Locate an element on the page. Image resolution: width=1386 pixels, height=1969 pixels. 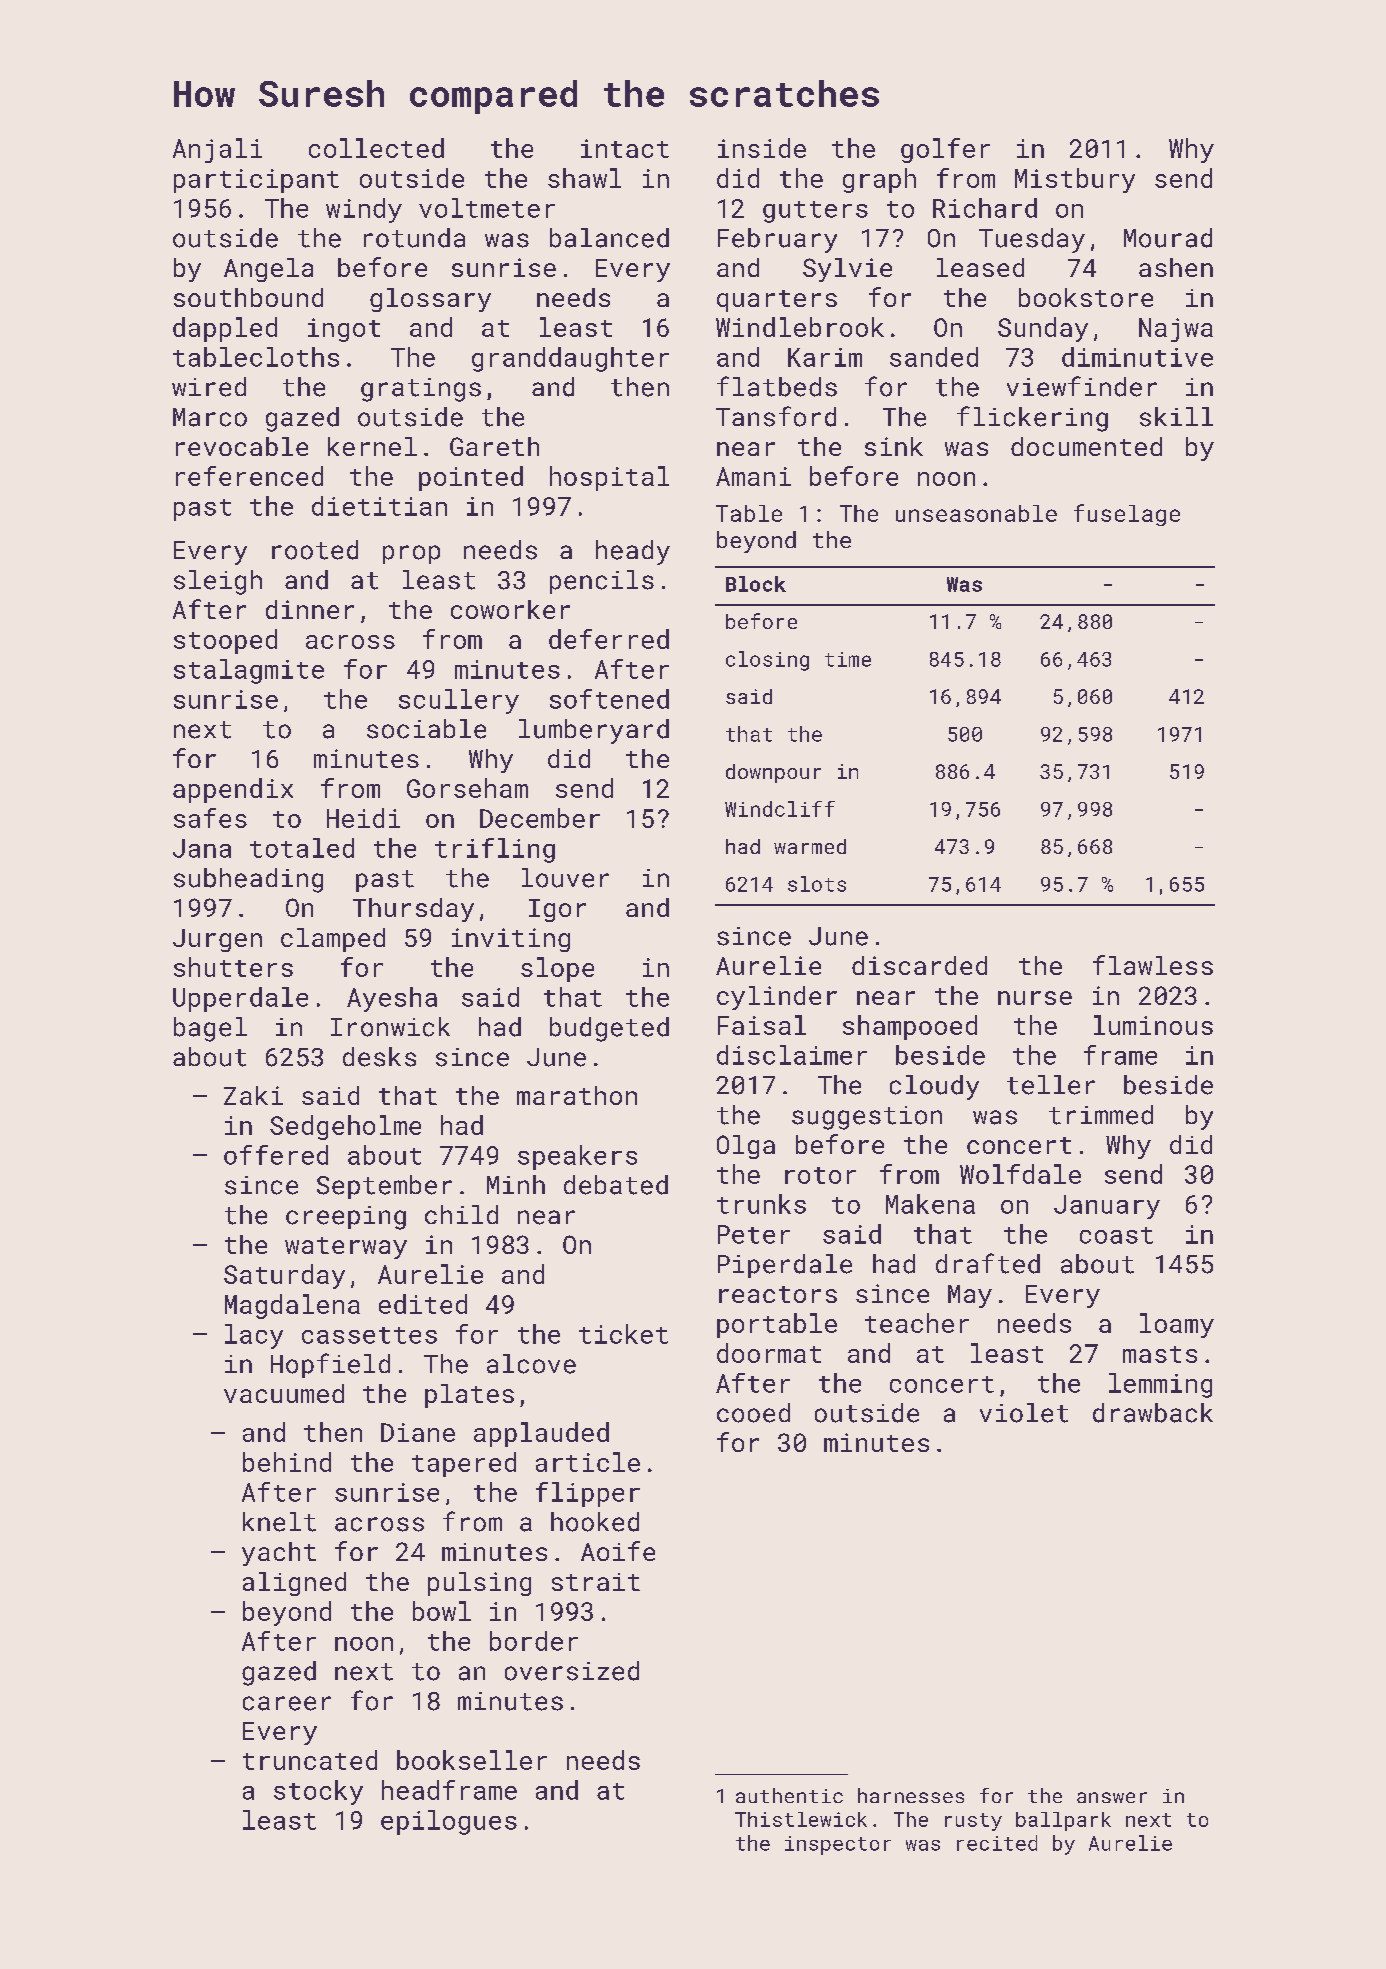
trunks is located at coordinates (761, 1204).
